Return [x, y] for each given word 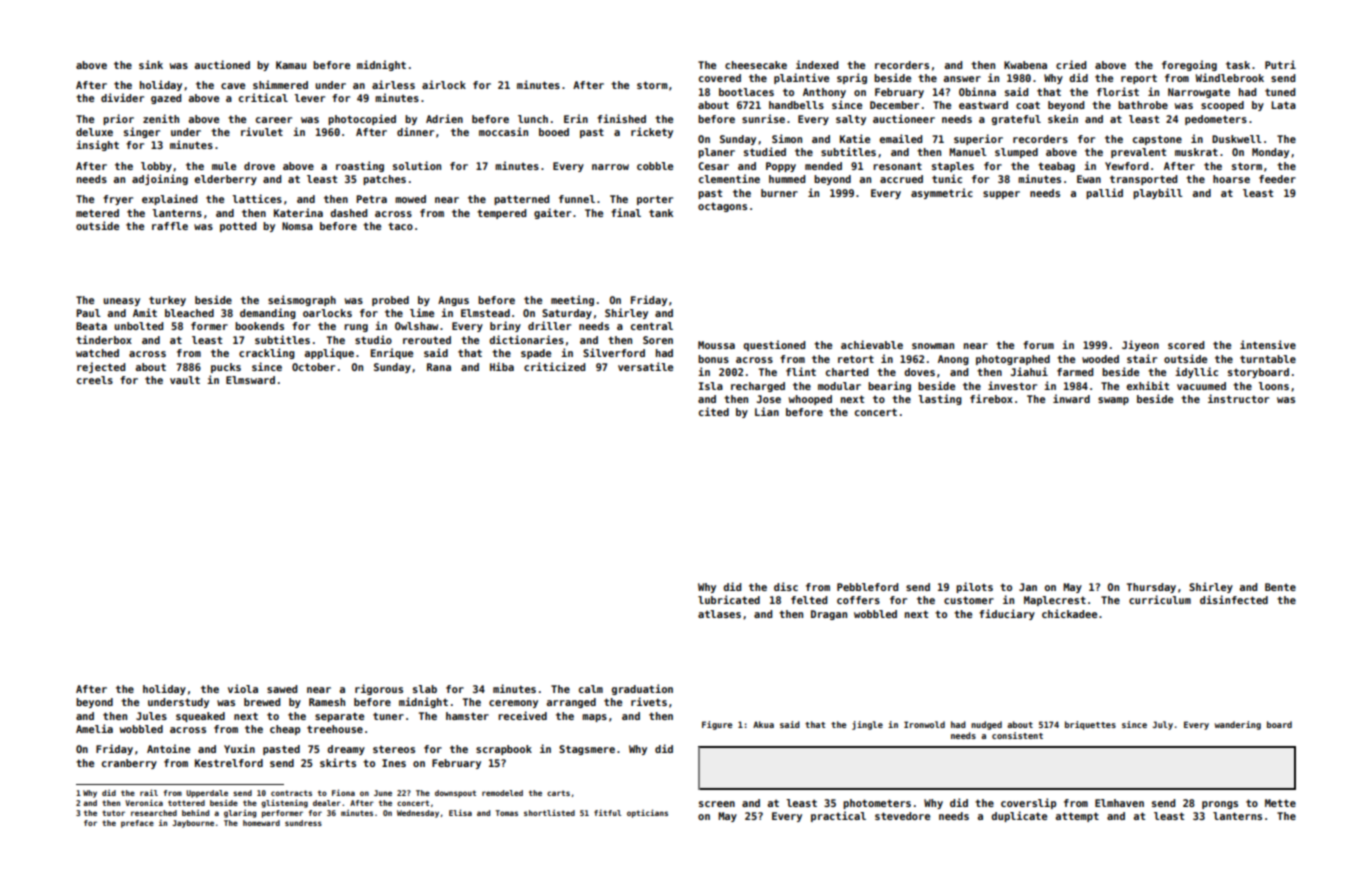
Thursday [1151, 588]
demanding [268, 313]
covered [720, 78]
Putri [1280, 64]
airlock [444, 84]
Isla [711, 386]
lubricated [729, 599]
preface [137, 824]
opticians [647, 813]
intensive [1268, 344]
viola [243, 688]
